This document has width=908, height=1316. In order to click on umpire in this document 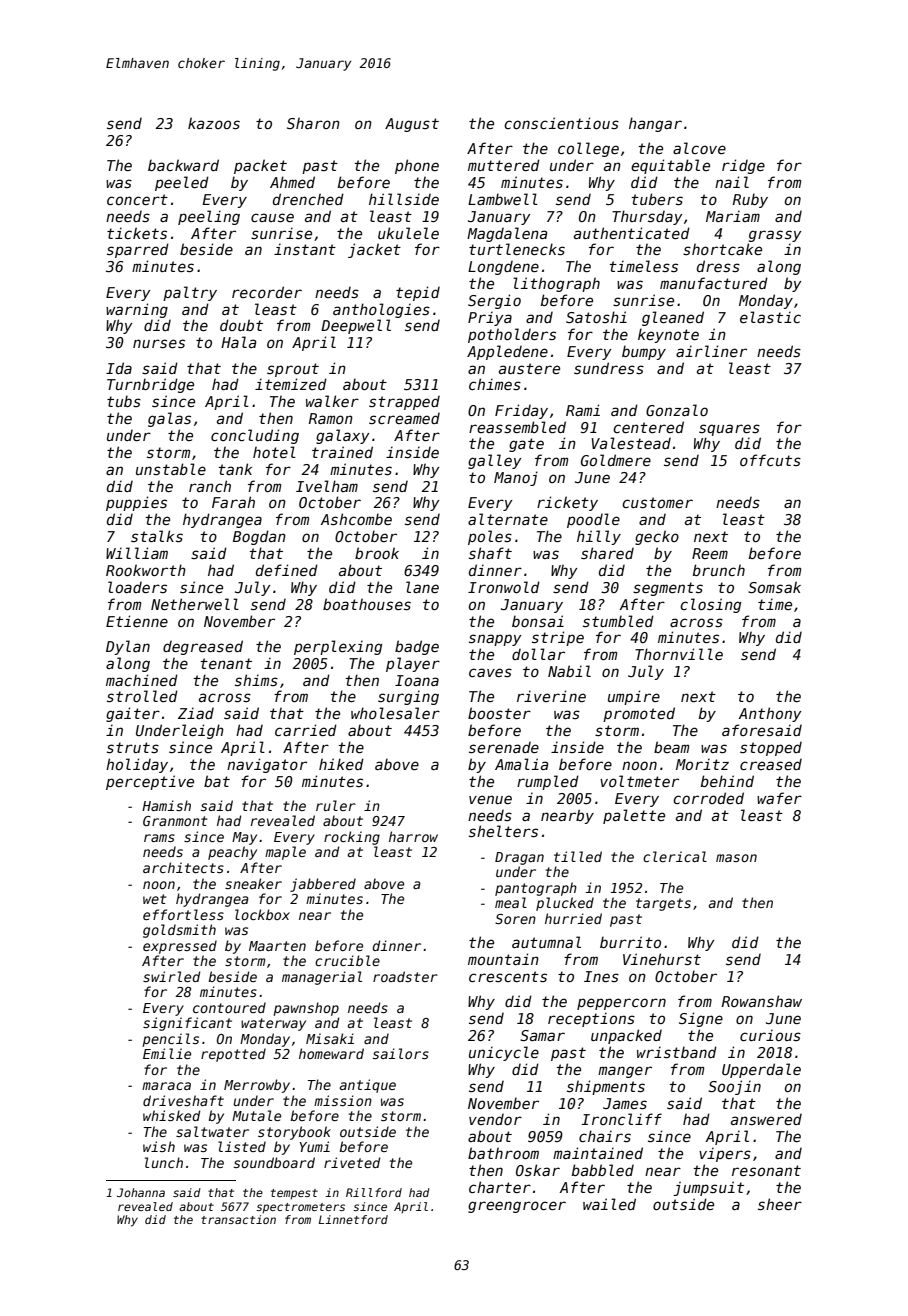, I will do `click(634, 697)`.
